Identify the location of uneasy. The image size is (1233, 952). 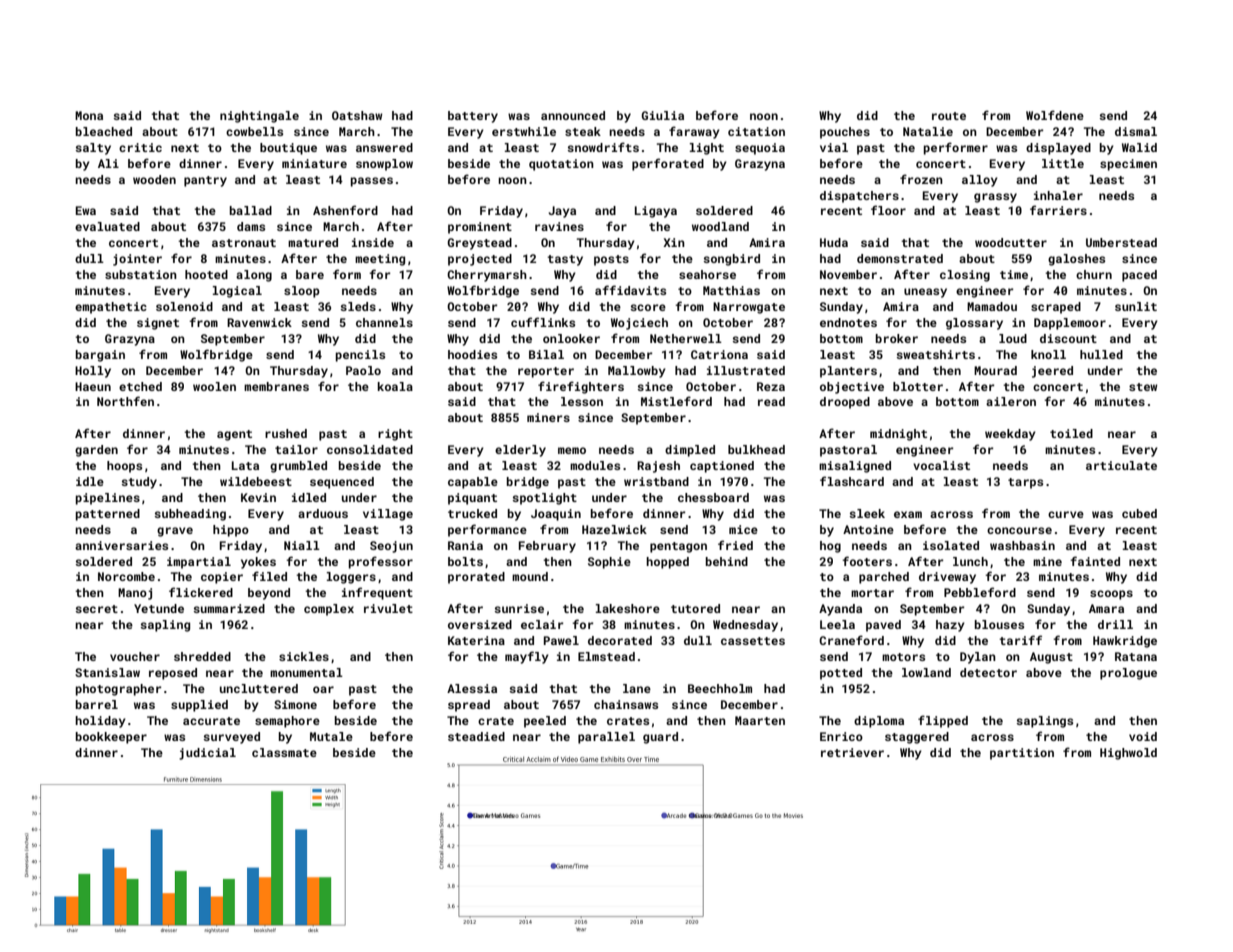
(925, 293).
